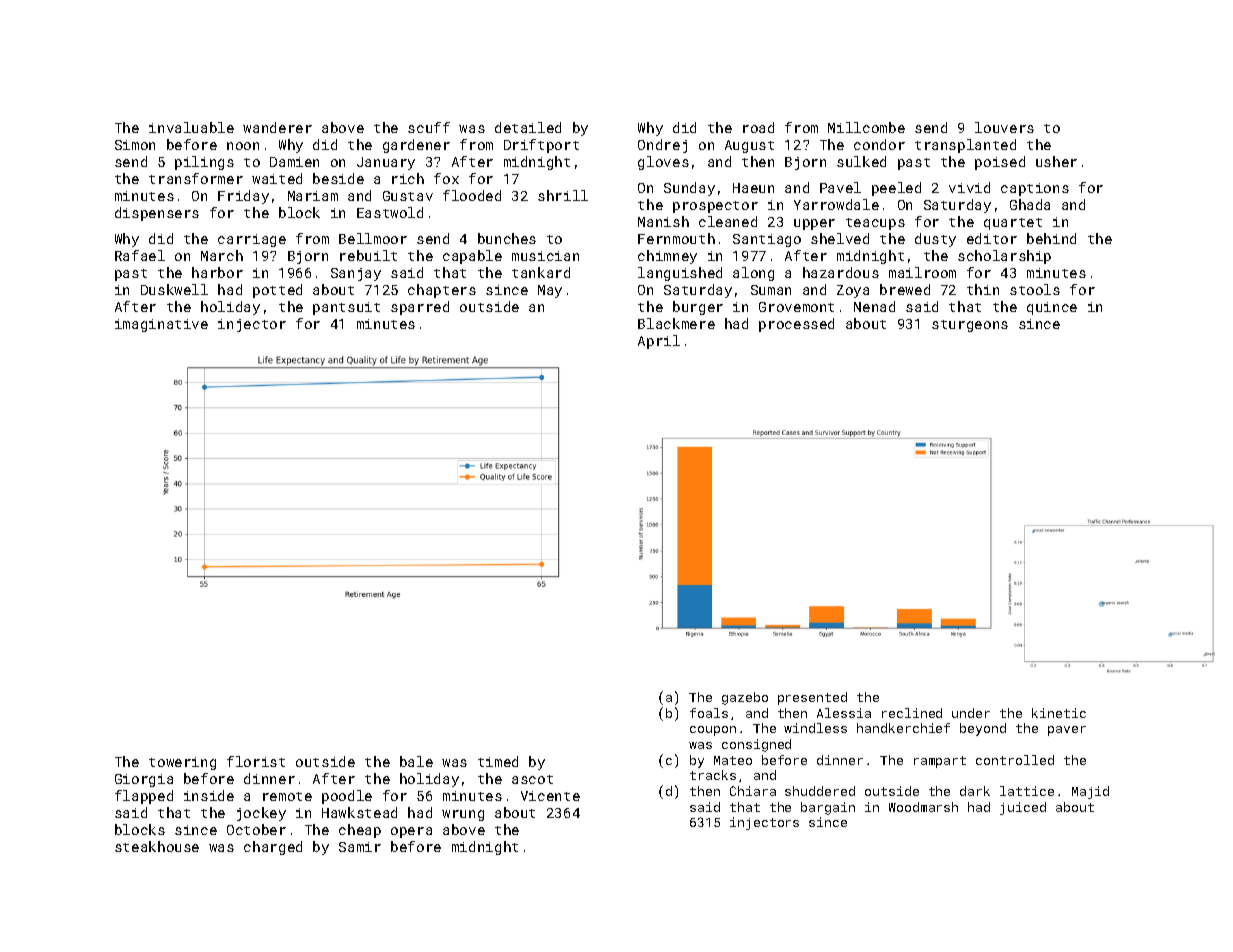 This image has height=952, width=1233. What do you see at coordinates (709, 713) in the image?
I see `foals` at bounding box center [709, 713].
